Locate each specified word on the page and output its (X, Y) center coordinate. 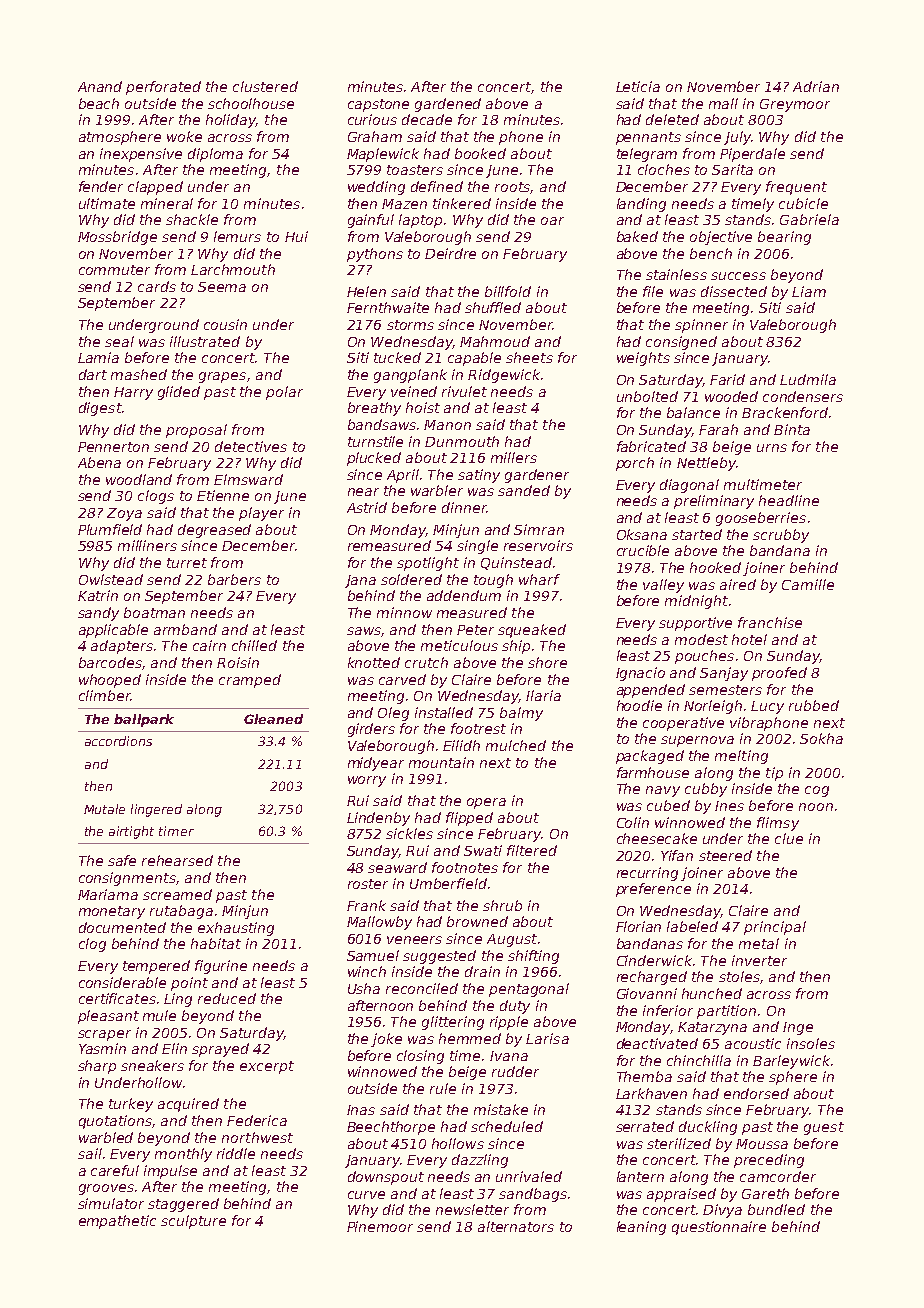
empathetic (117, 1222)
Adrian (816, 86)
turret (187, 563)
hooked (715, 567)
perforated (163, 88)
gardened (448, 105)
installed (444, 712)
